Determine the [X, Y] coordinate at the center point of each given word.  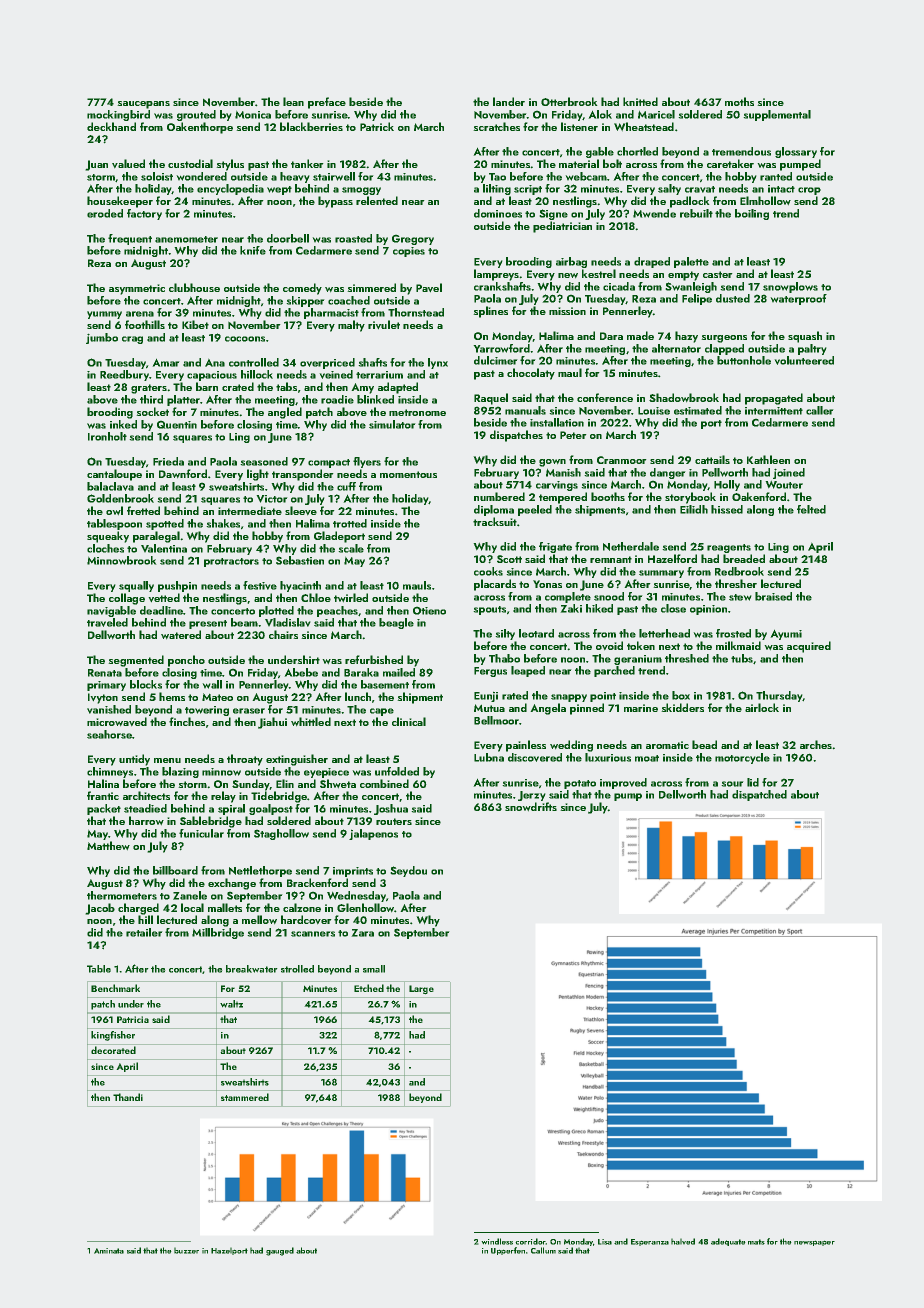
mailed [399, 672]
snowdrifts [531, 806]
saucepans [144, 105]
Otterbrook [569, 101]
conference [605, 397]
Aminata [109, 1251]
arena [140, 314]
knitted [640, 101]
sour [732, 784]
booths [608, 496]
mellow [259, 919]
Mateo [217, 697]
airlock [762, 707]
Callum [543, 1250]
